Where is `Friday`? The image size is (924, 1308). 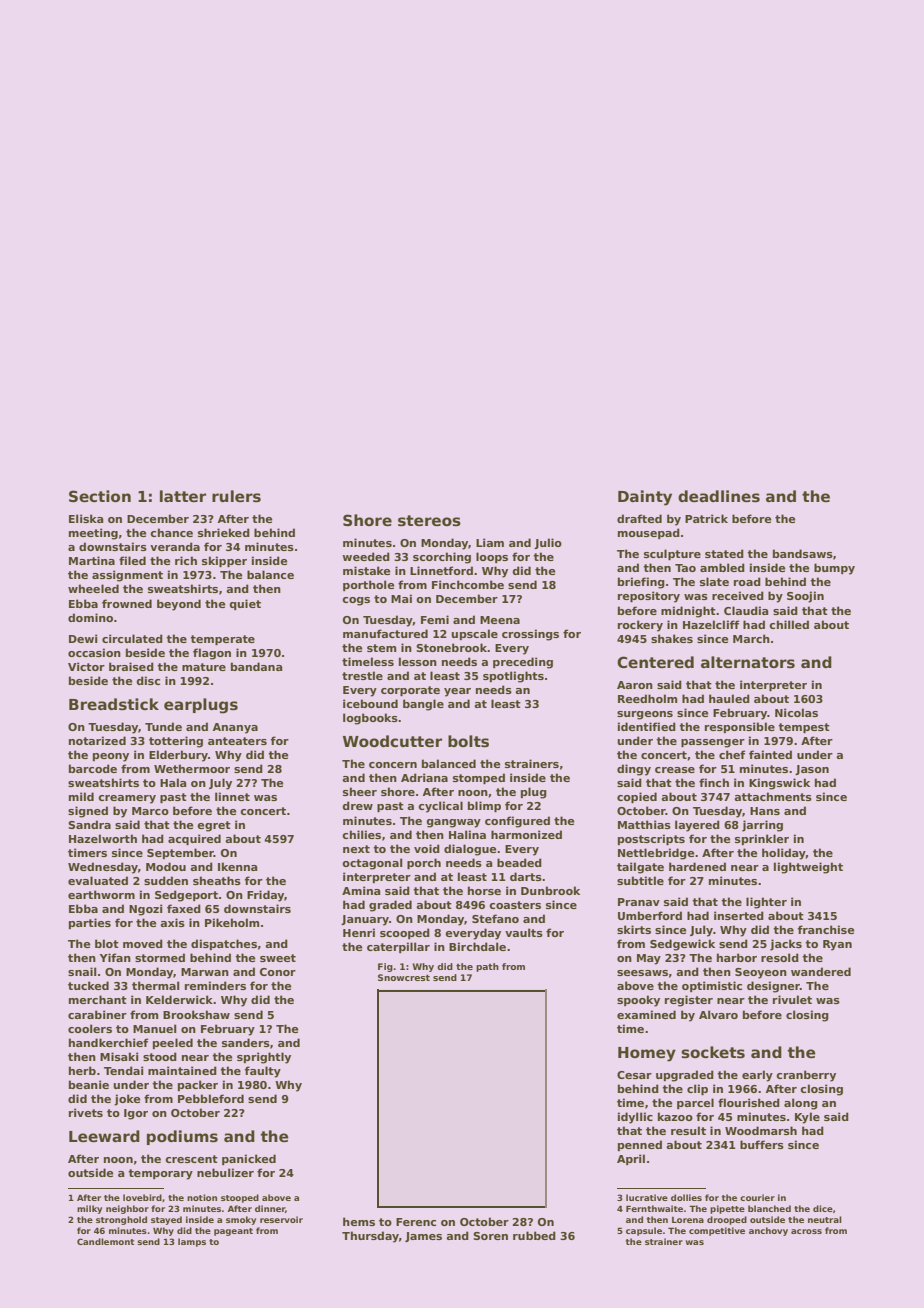 Friday is located at coordinates (265, 896).
